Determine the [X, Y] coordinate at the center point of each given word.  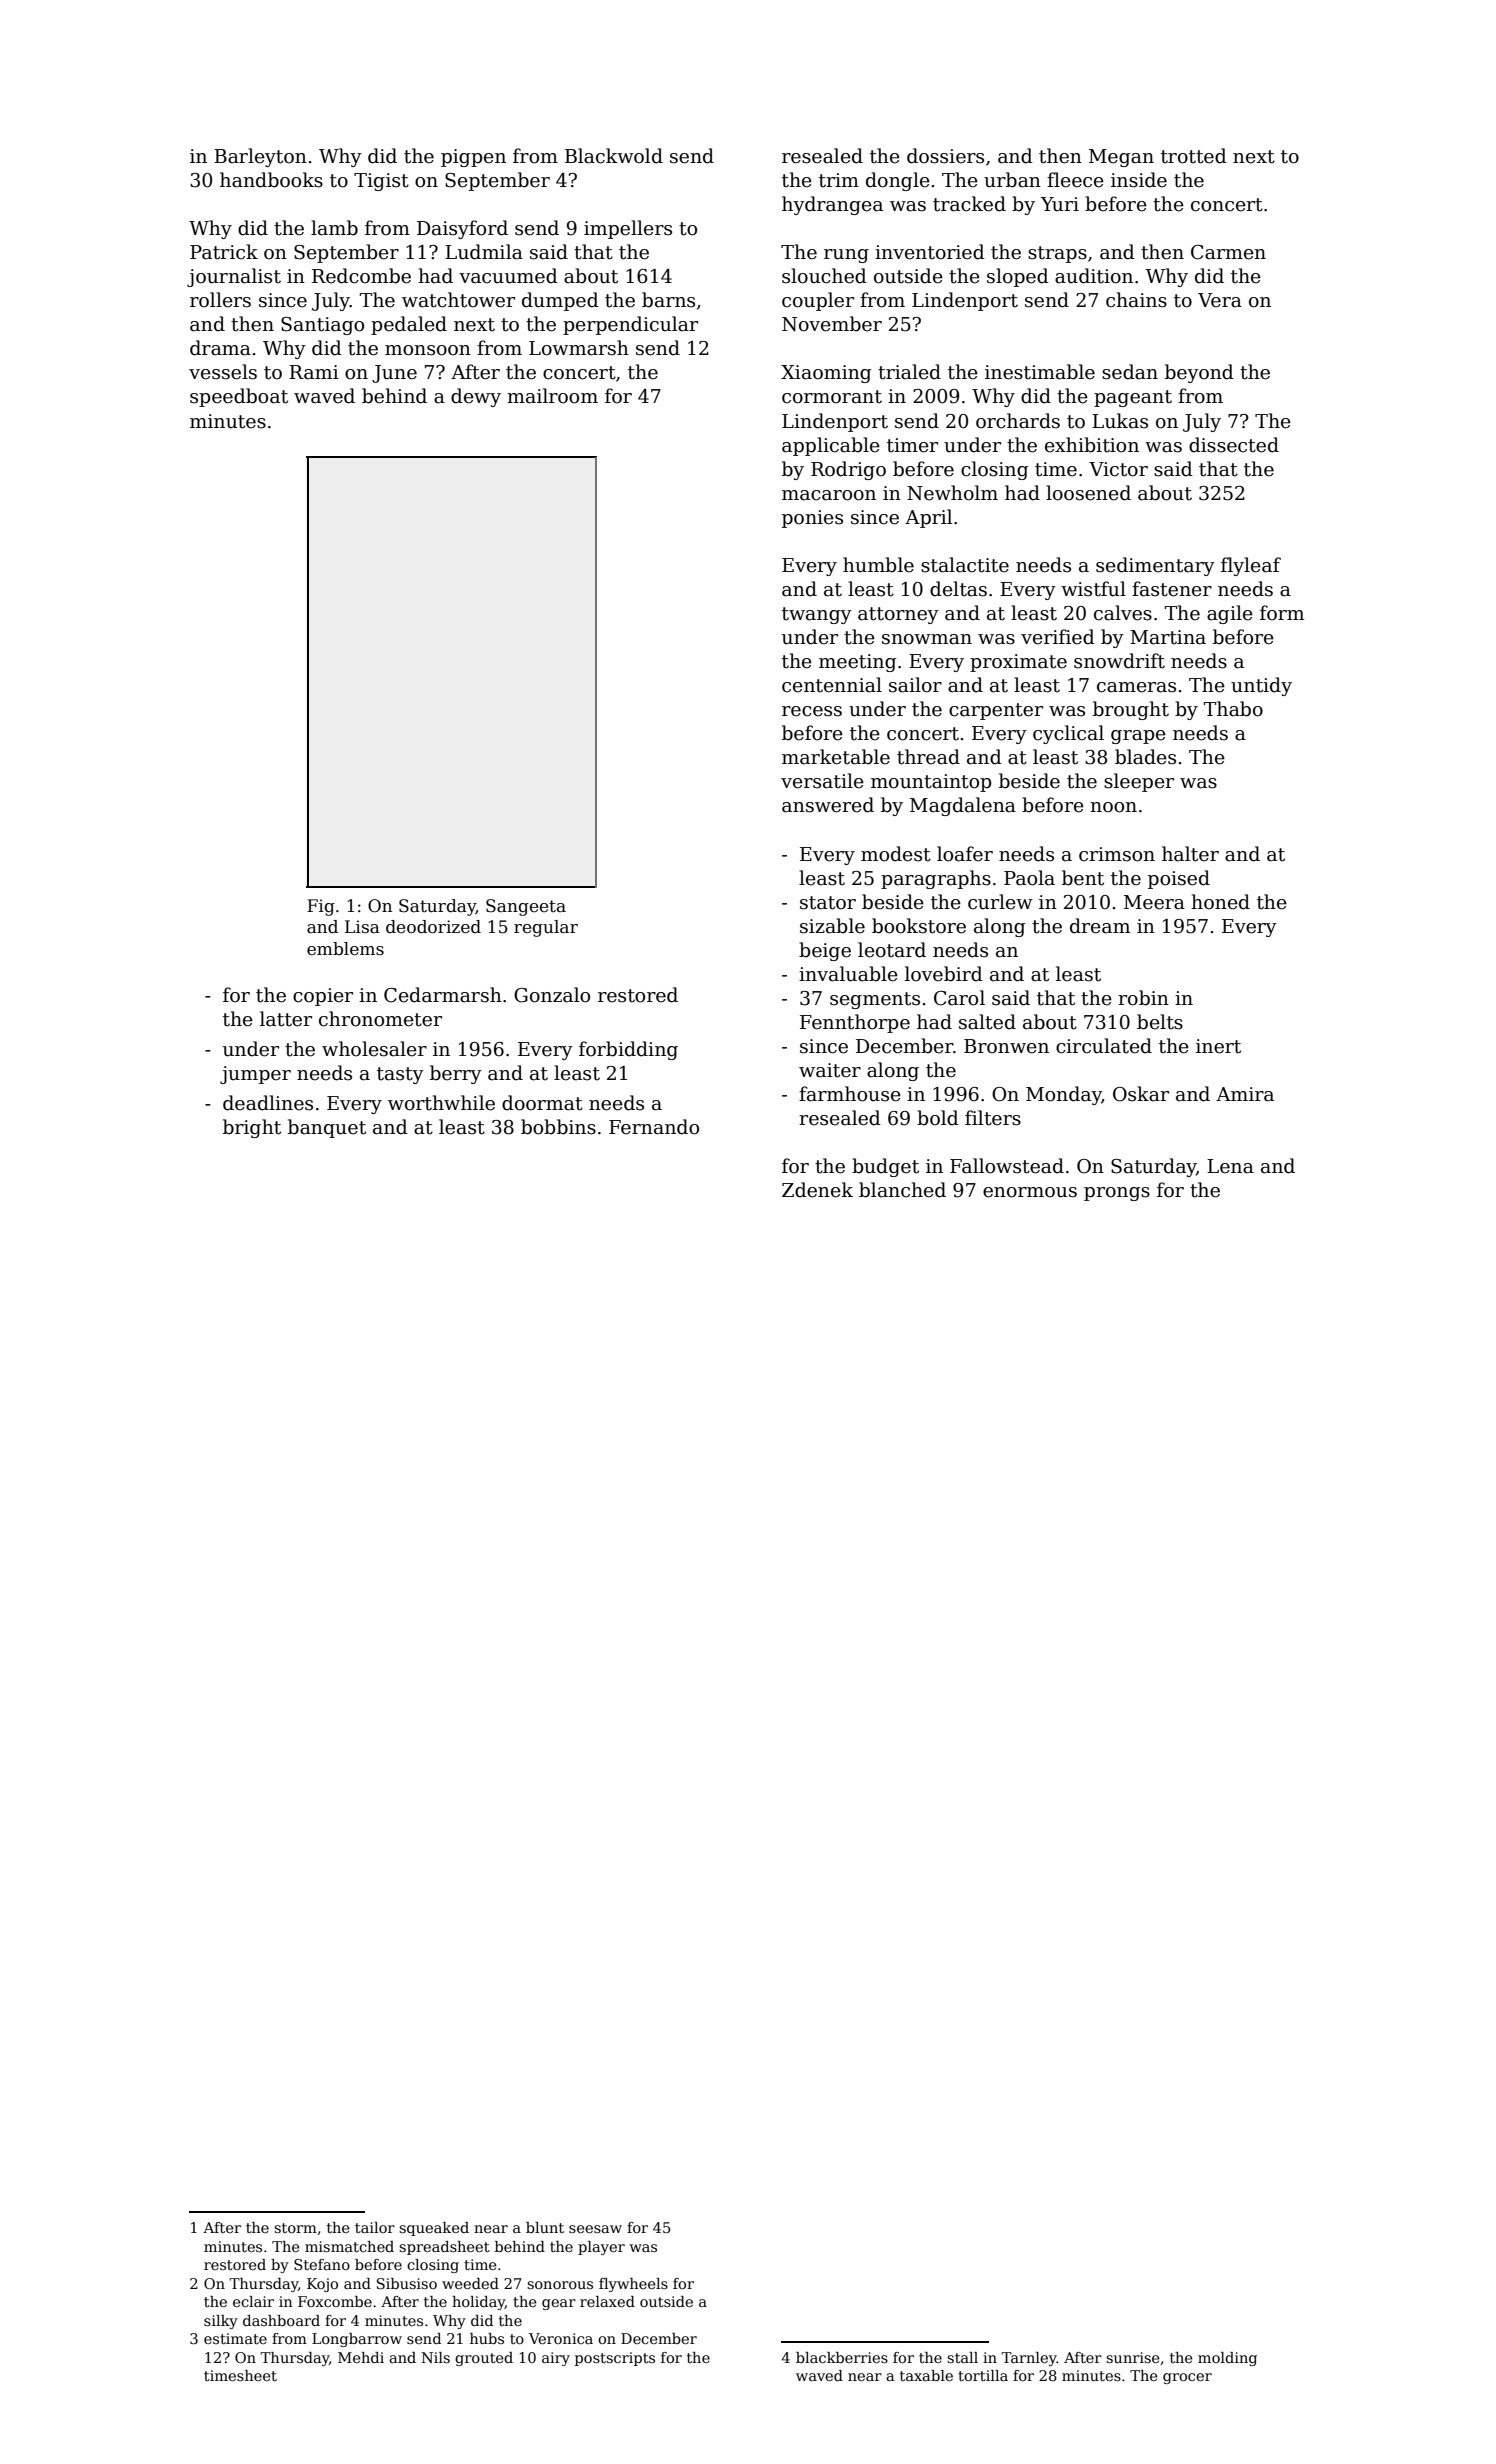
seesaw [595, 2229]
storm [295, 2228]
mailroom [552, 396]
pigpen [473, 158]
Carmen [1228, 252]
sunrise [1133, 2357]
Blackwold [614, 156]
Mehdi [361, 2357]
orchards [1018, 421]
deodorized [433, 927]
